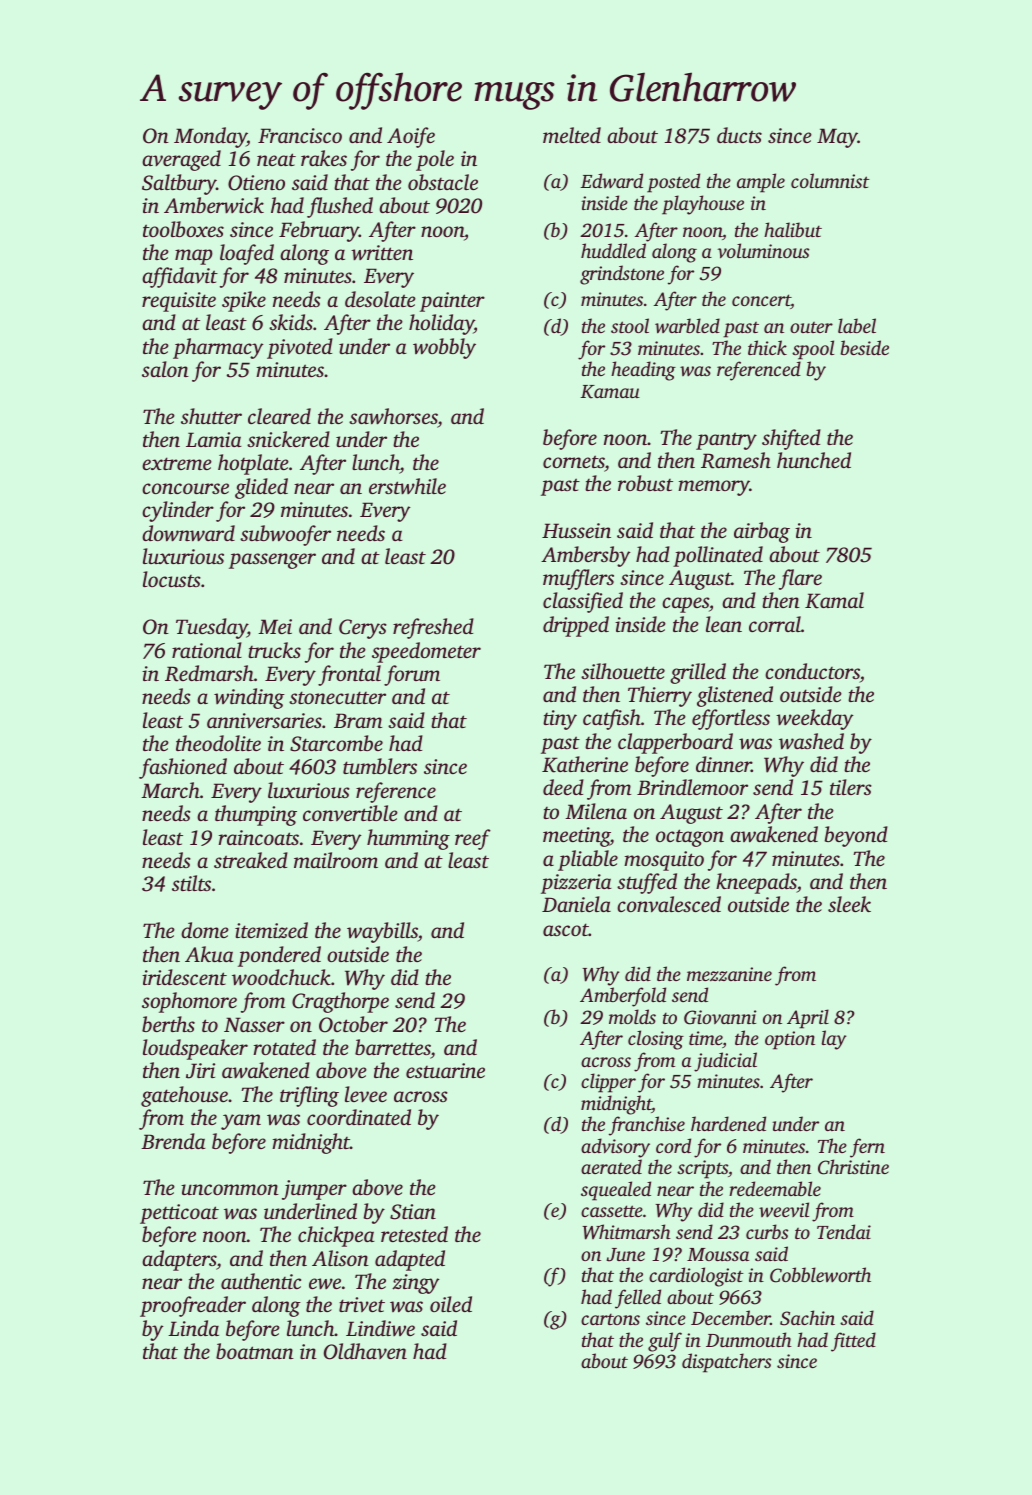 This image has height=1495, width=1032. I want to click on February, so click(319, 231).
